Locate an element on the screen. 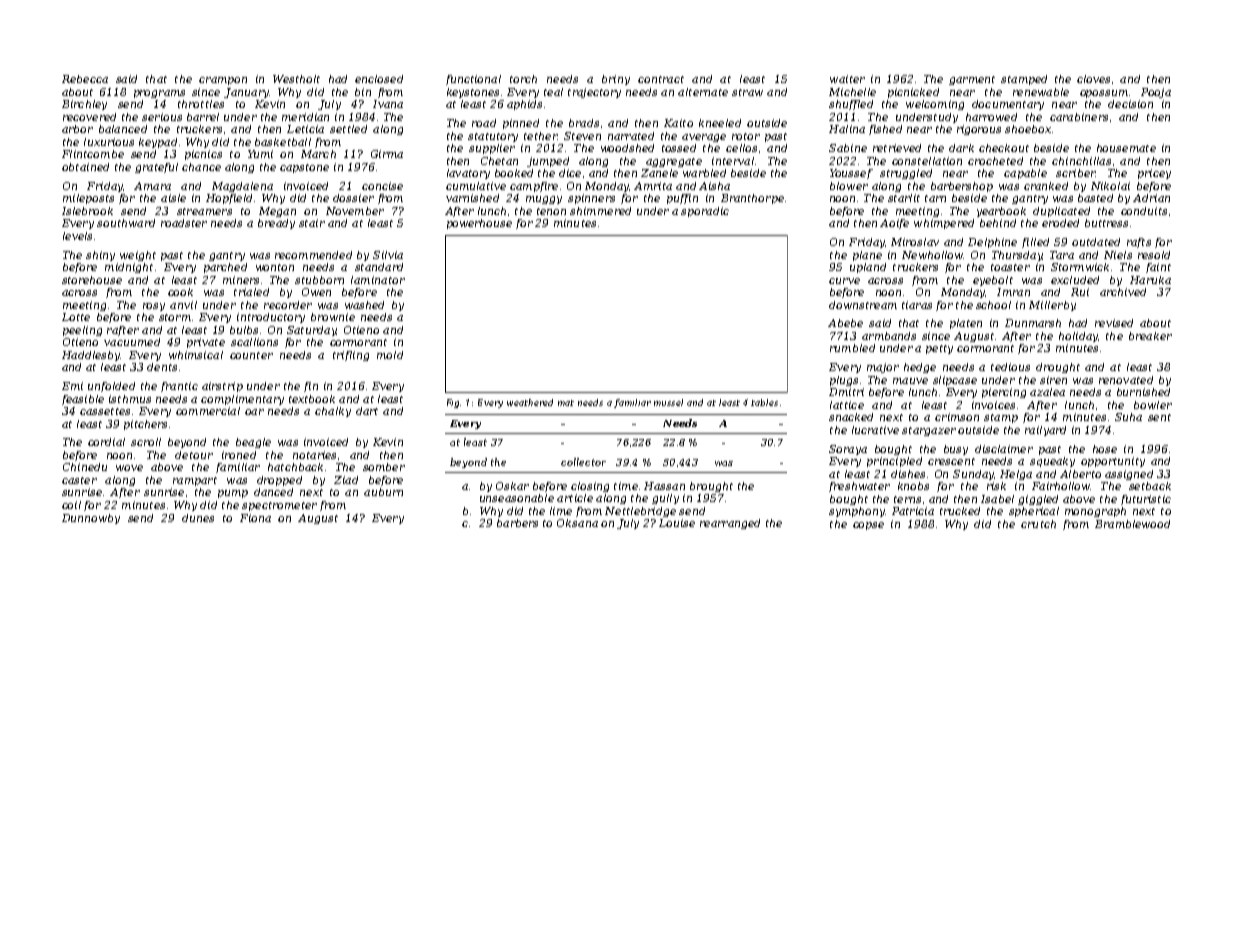  textbook is located at coordinates (312, 399).
